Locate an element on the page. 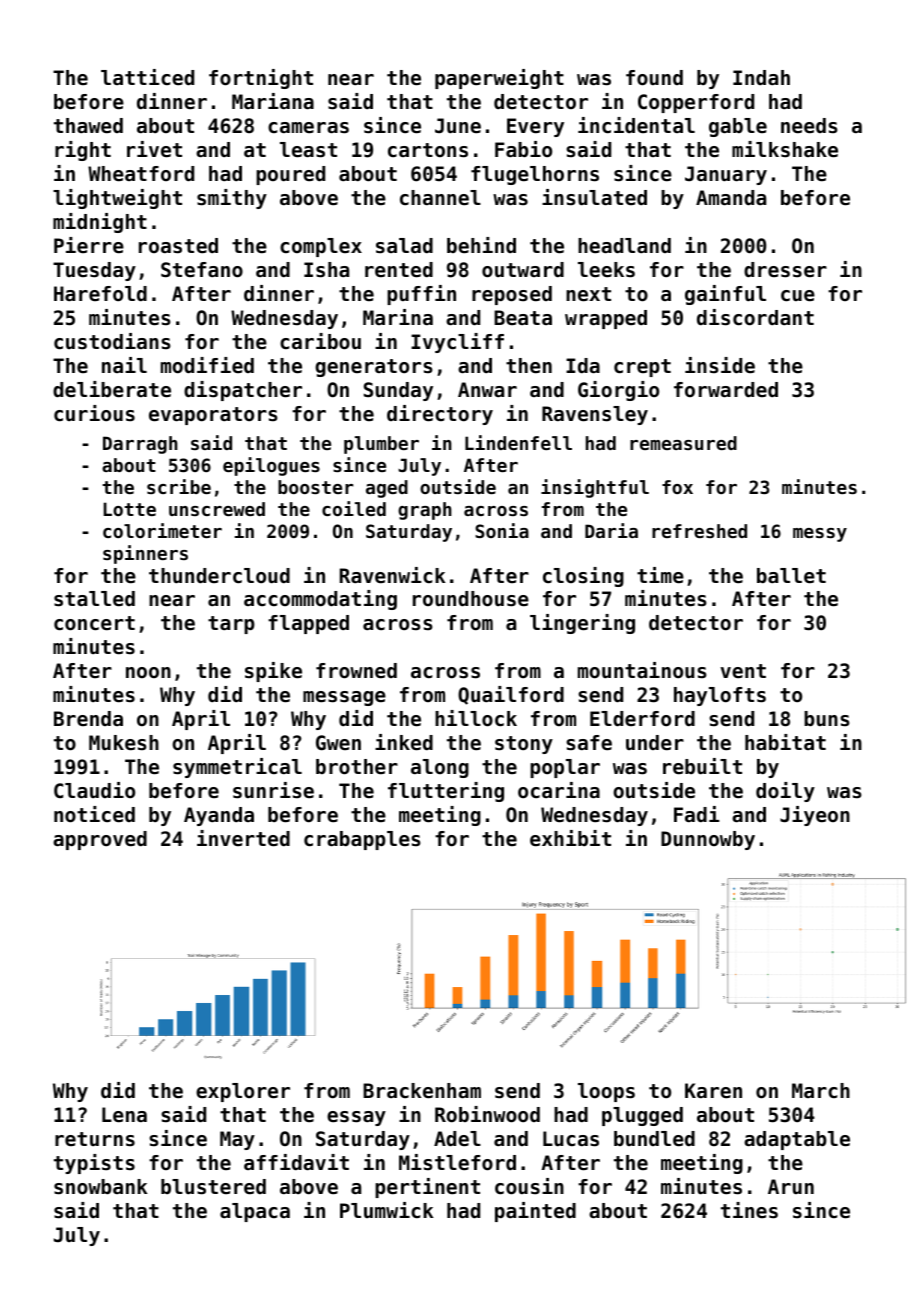  Robinwood is located at coordinates (487, 1114).
